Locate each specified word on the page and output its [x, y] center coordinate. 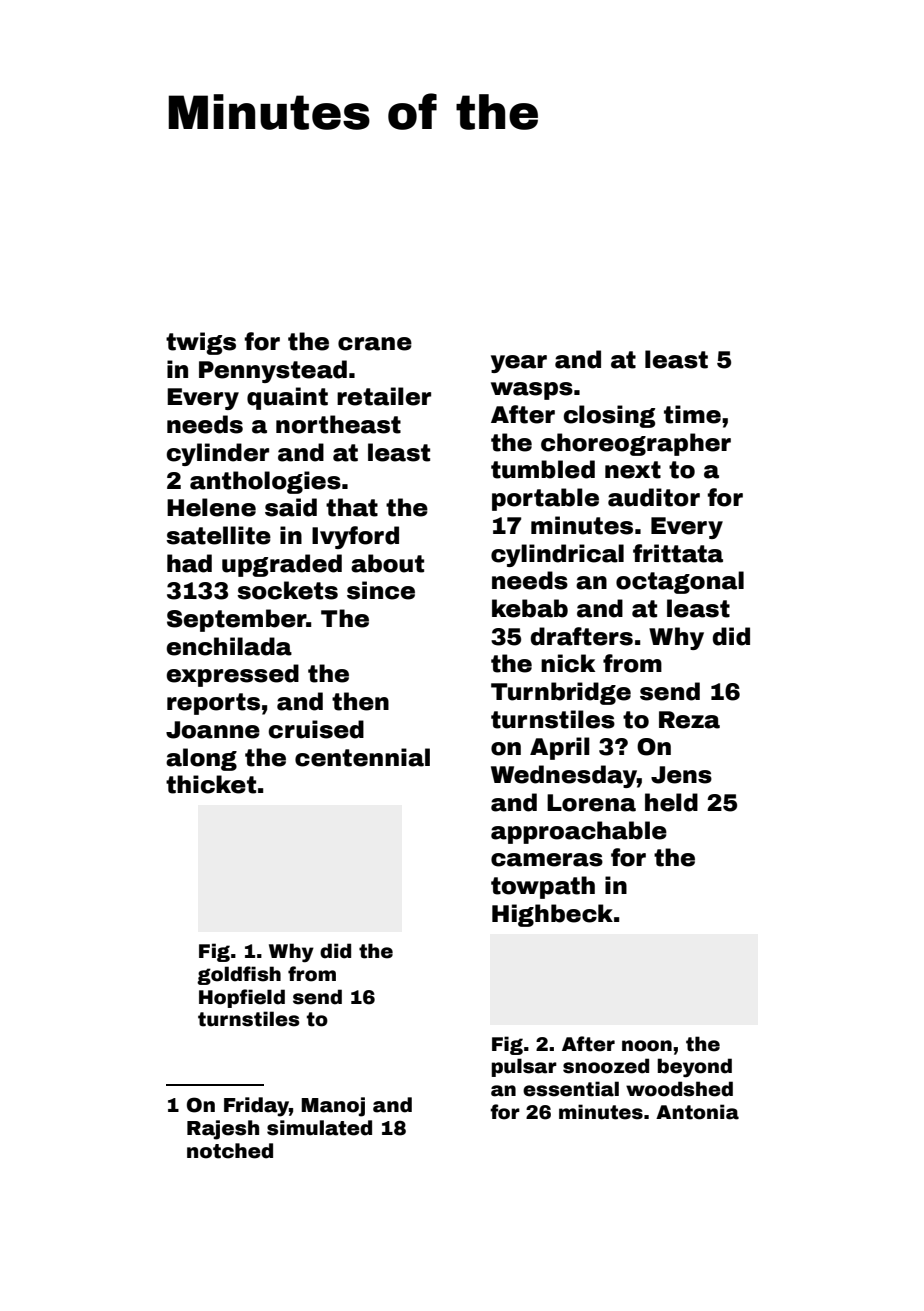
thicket [211, 784]
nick [568, 663]
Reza [689, 720]
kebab [530, 608]
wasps [532, 391]
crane [375, 344]
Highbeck [552, 915]
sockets [287, 590]
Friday [256, 1107]
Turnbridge [561, 693]
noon [647, 1046]
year [519, 364]
